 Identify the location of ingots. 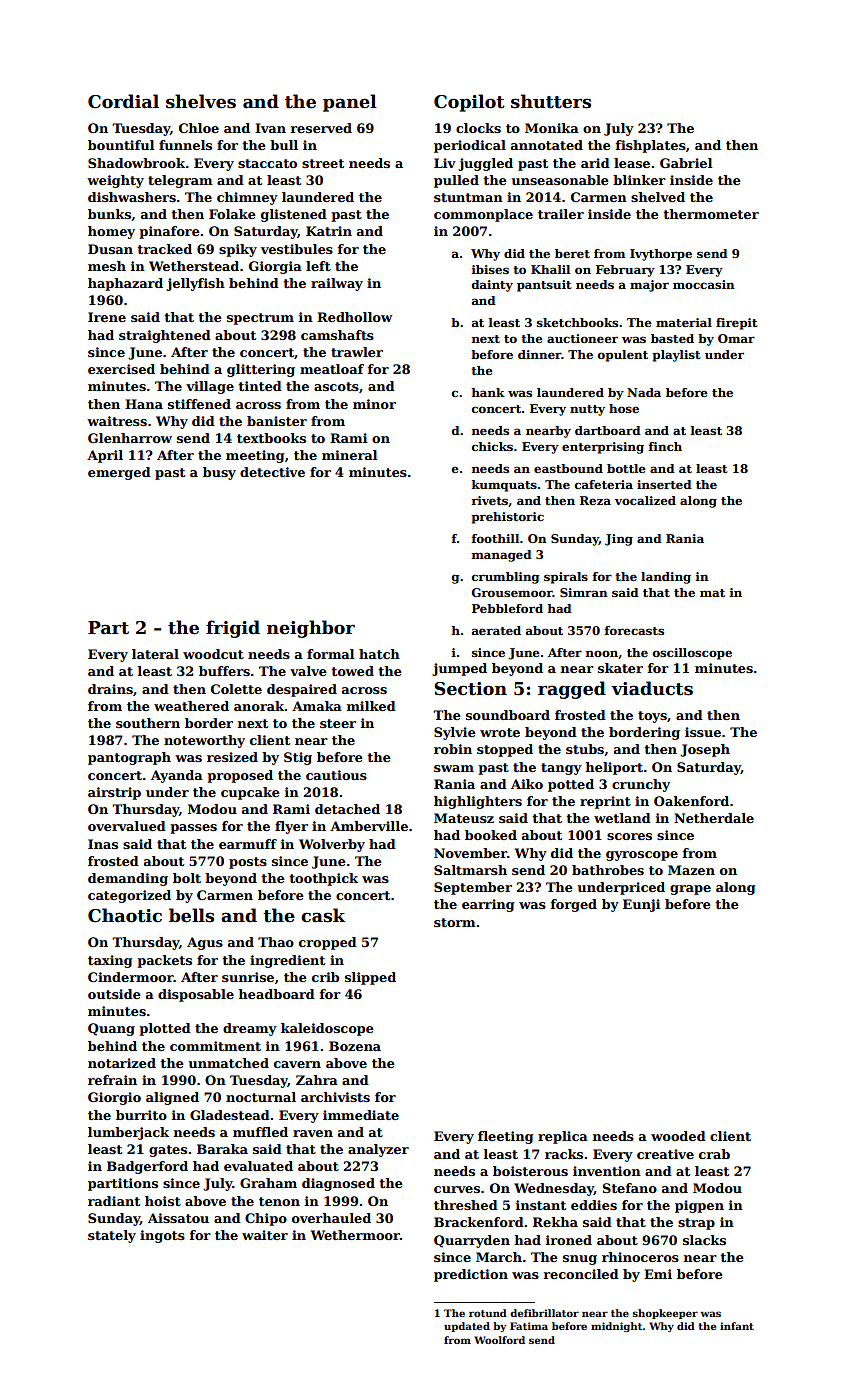
(162, 1236).
